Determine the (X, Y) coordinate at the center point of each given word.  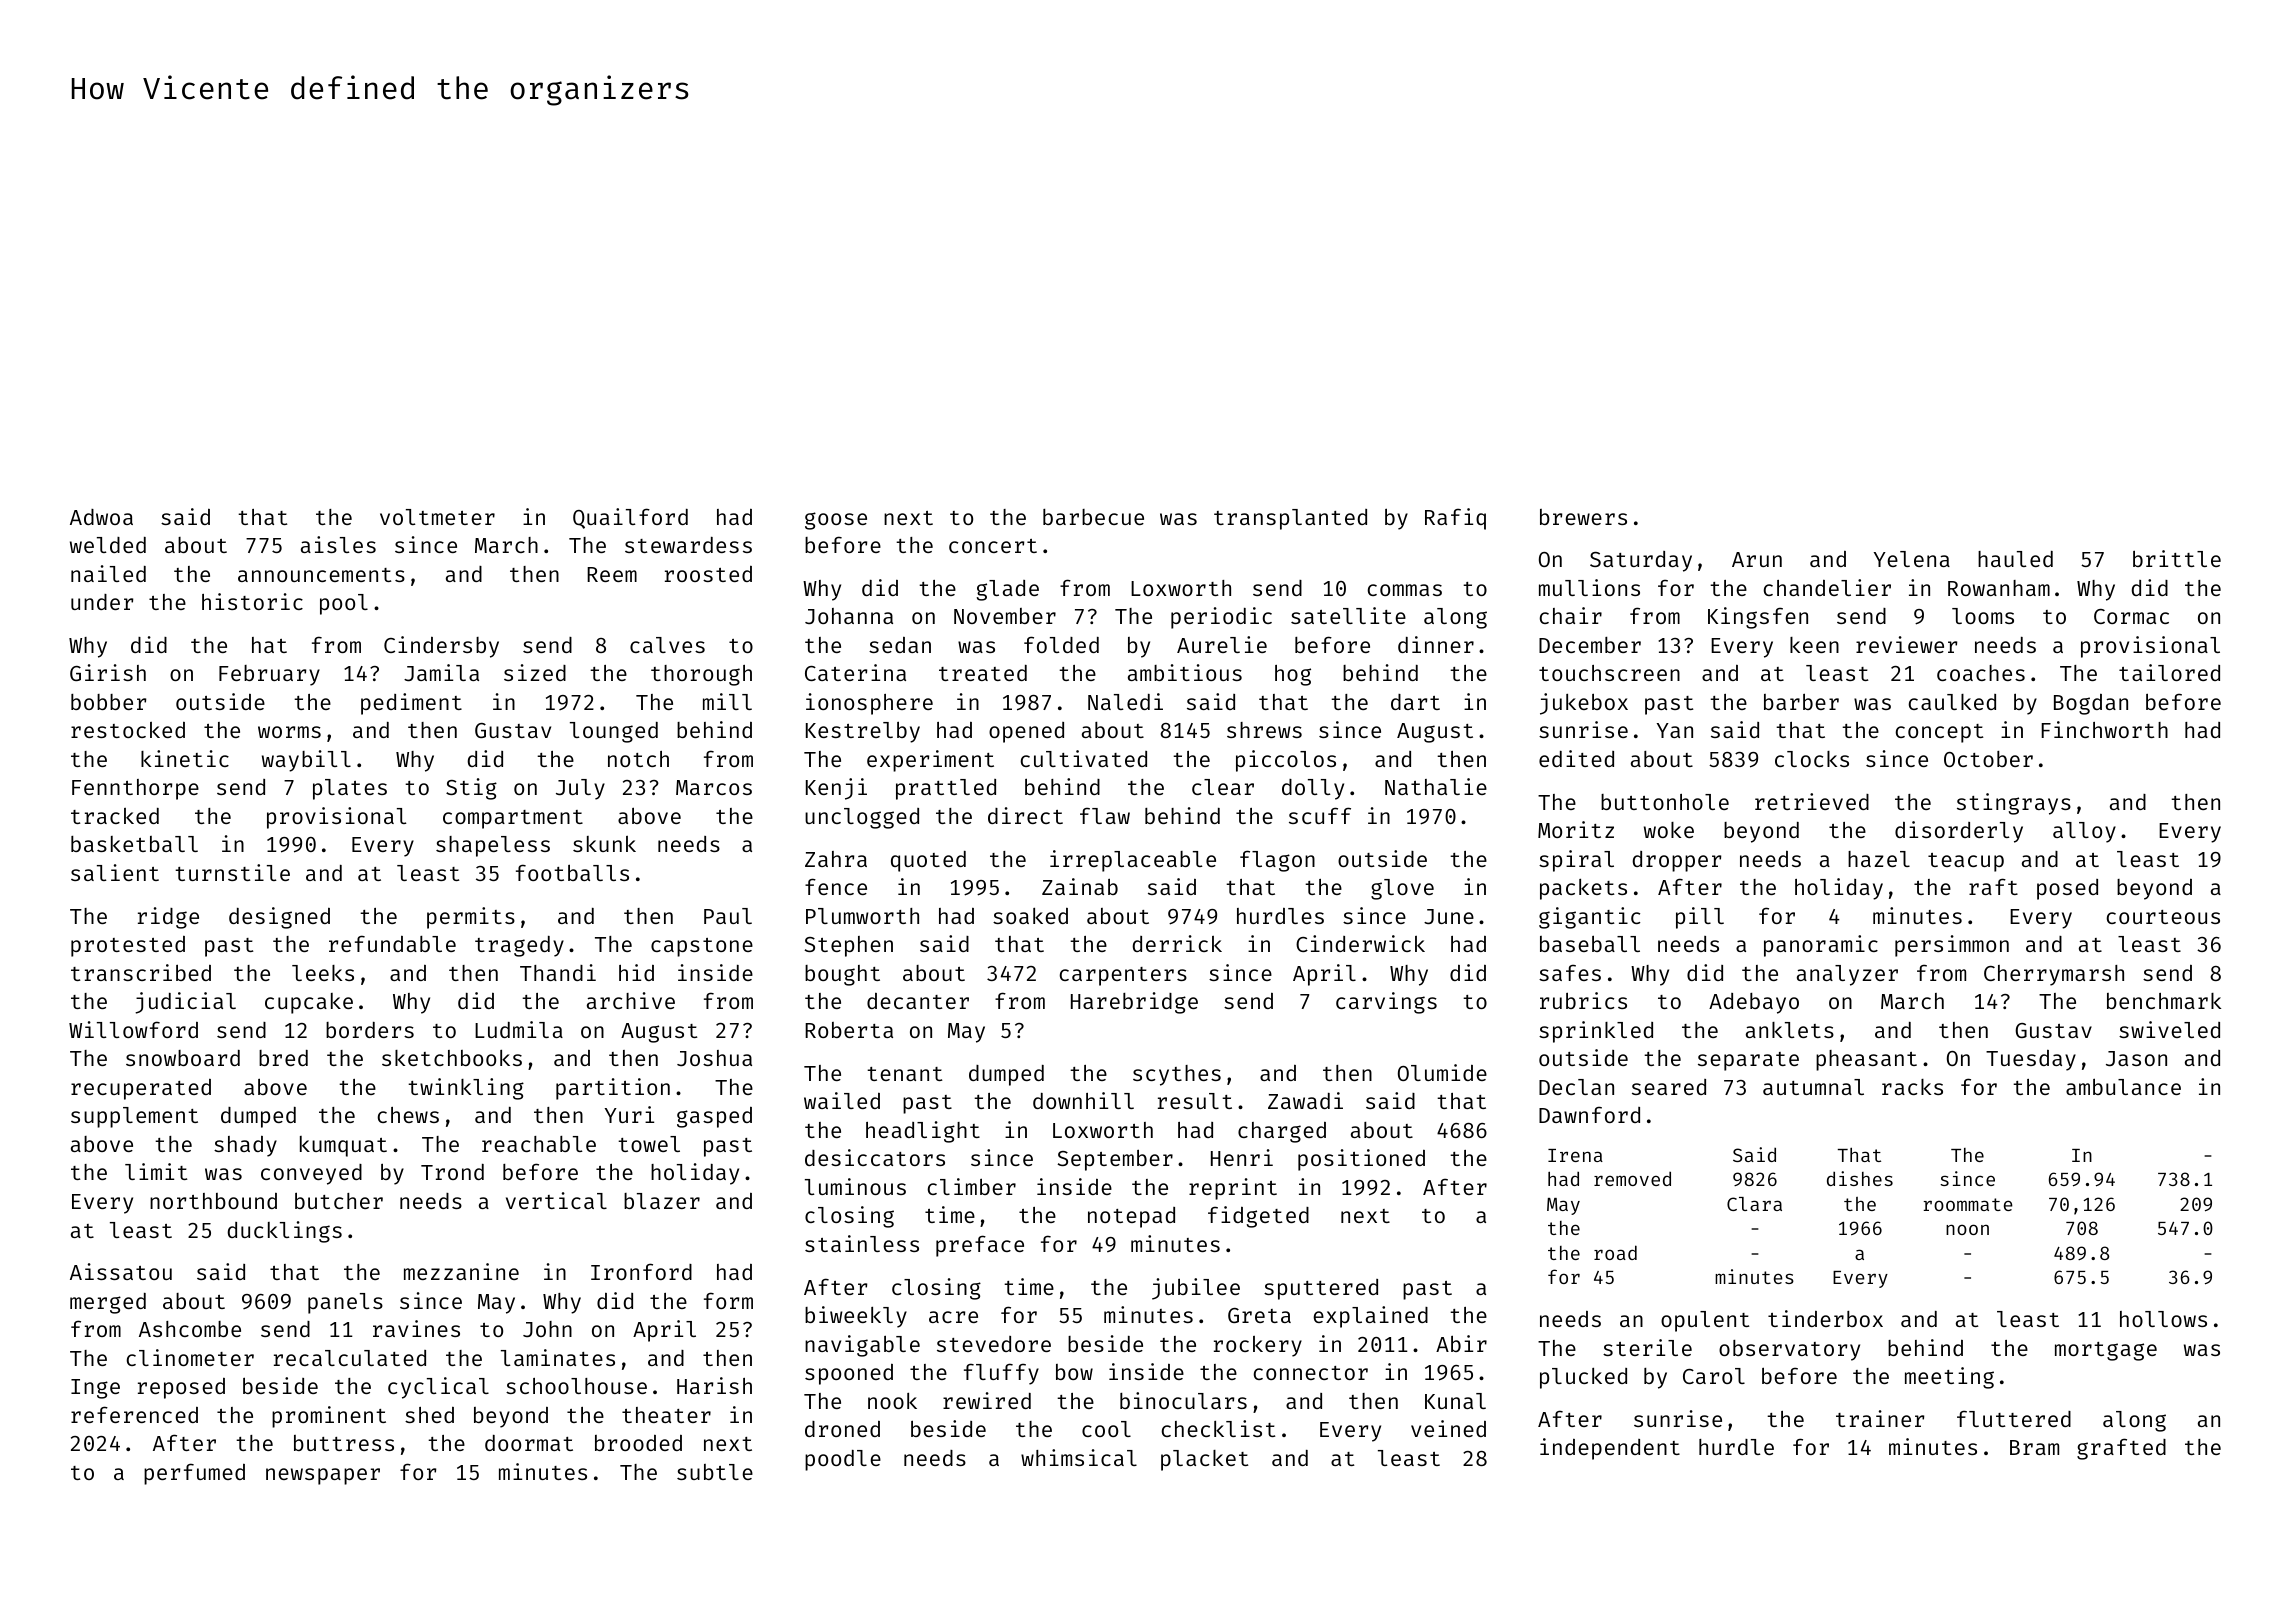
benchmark (2164, 1001)
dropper (1676, 861)
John (547, 1329)
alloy (2084, 832)
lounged (614, 732)
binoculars (1183, 1400)
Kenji (836, 789)
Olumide (1442, 1072)
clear (1223, 787)
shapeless (493, 846)
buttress (344, 1443)
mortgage (2106, 1351)
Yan (1675, 730)
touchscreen (1609, 673)
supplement (134, 1117)
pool (344, 604)
